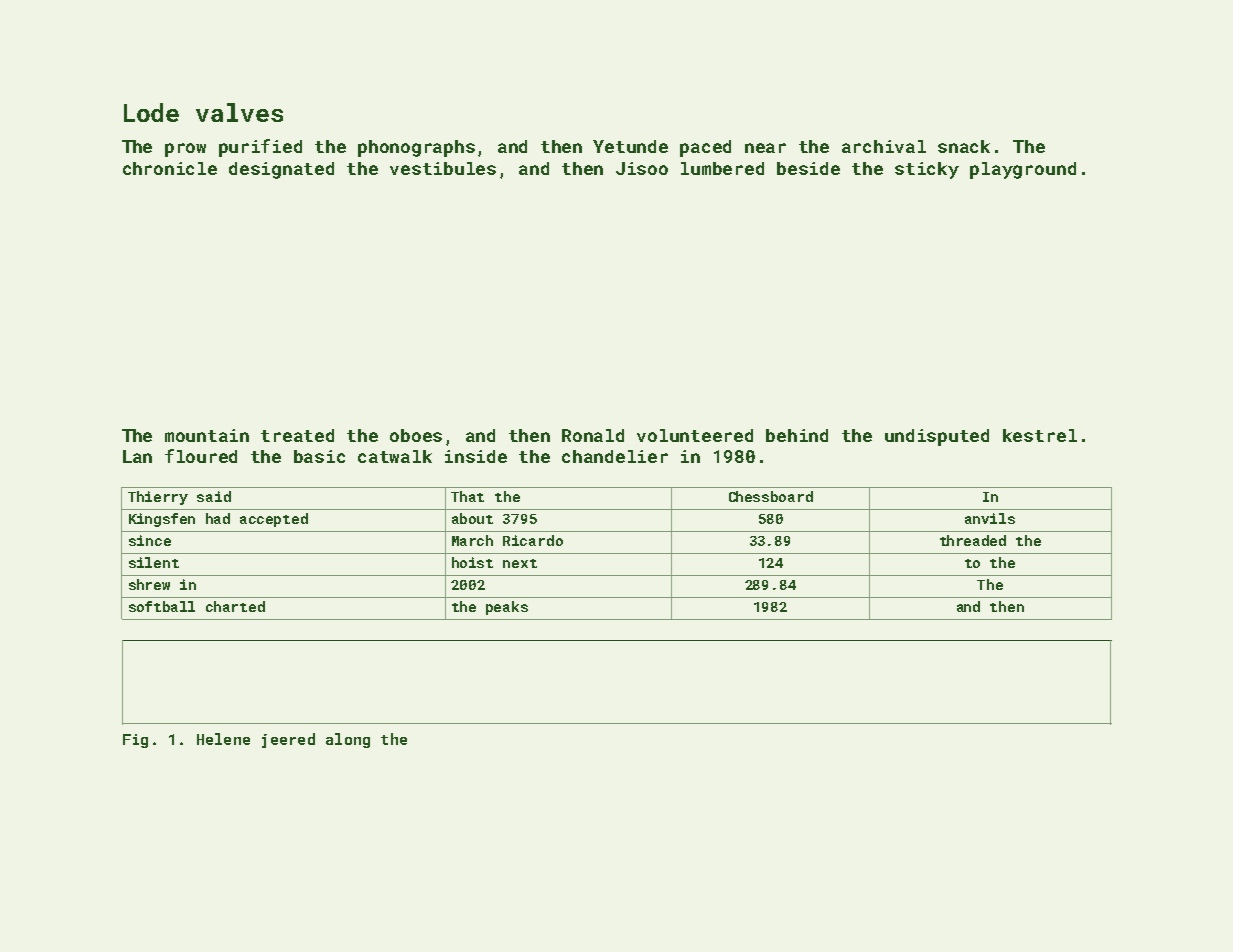 The width and height of the page is (1233, 952). I want to click on near, so click(765, 148).
